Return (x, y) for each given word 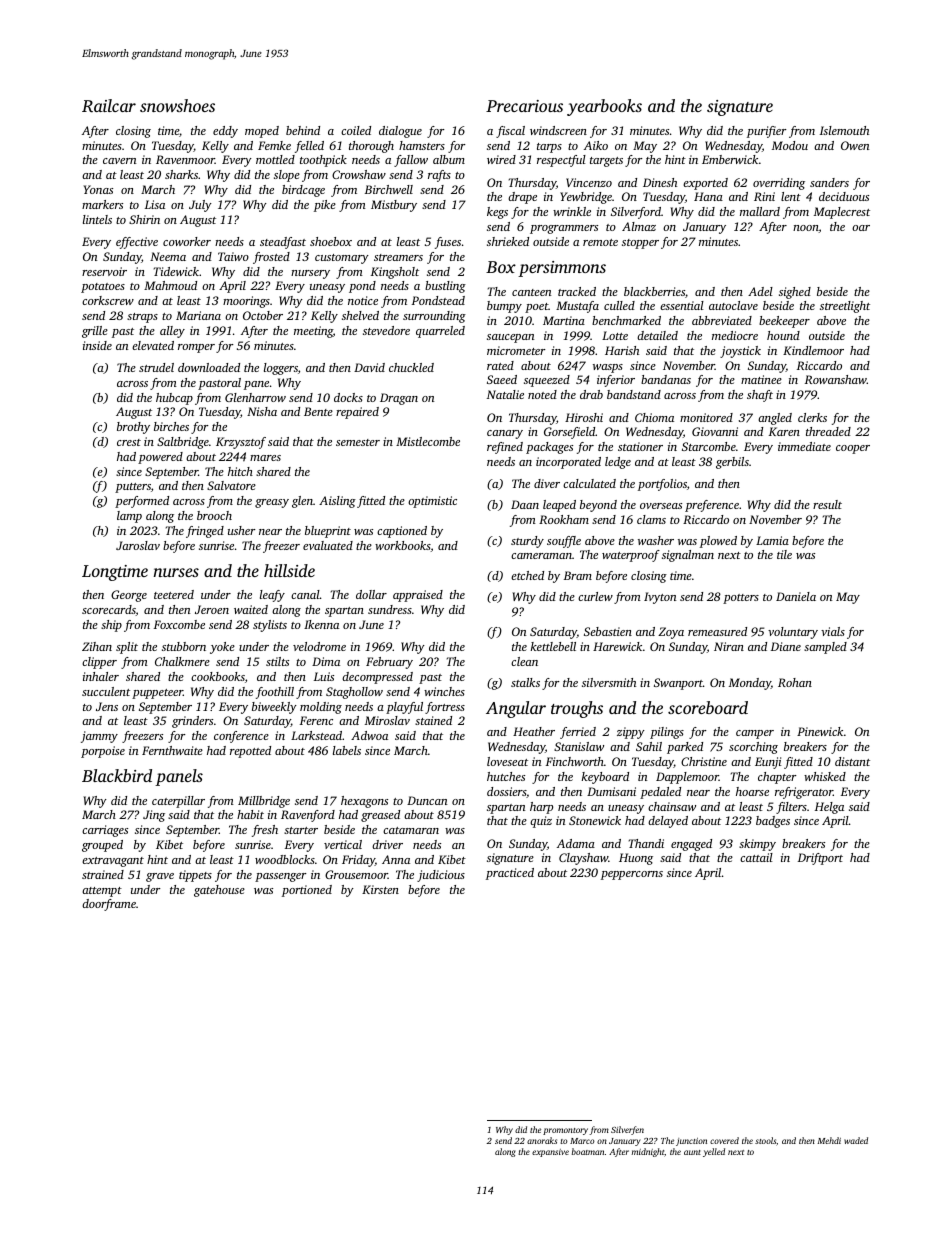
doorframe (109, 905)
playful (404, 708)
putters (133, 488)
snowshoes (177, 105)
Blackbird (117, 775)
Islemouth (844, 130)
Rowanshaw (836, 379)
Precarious (524, 106)
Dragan (399, 399)
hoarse (752, 791)
